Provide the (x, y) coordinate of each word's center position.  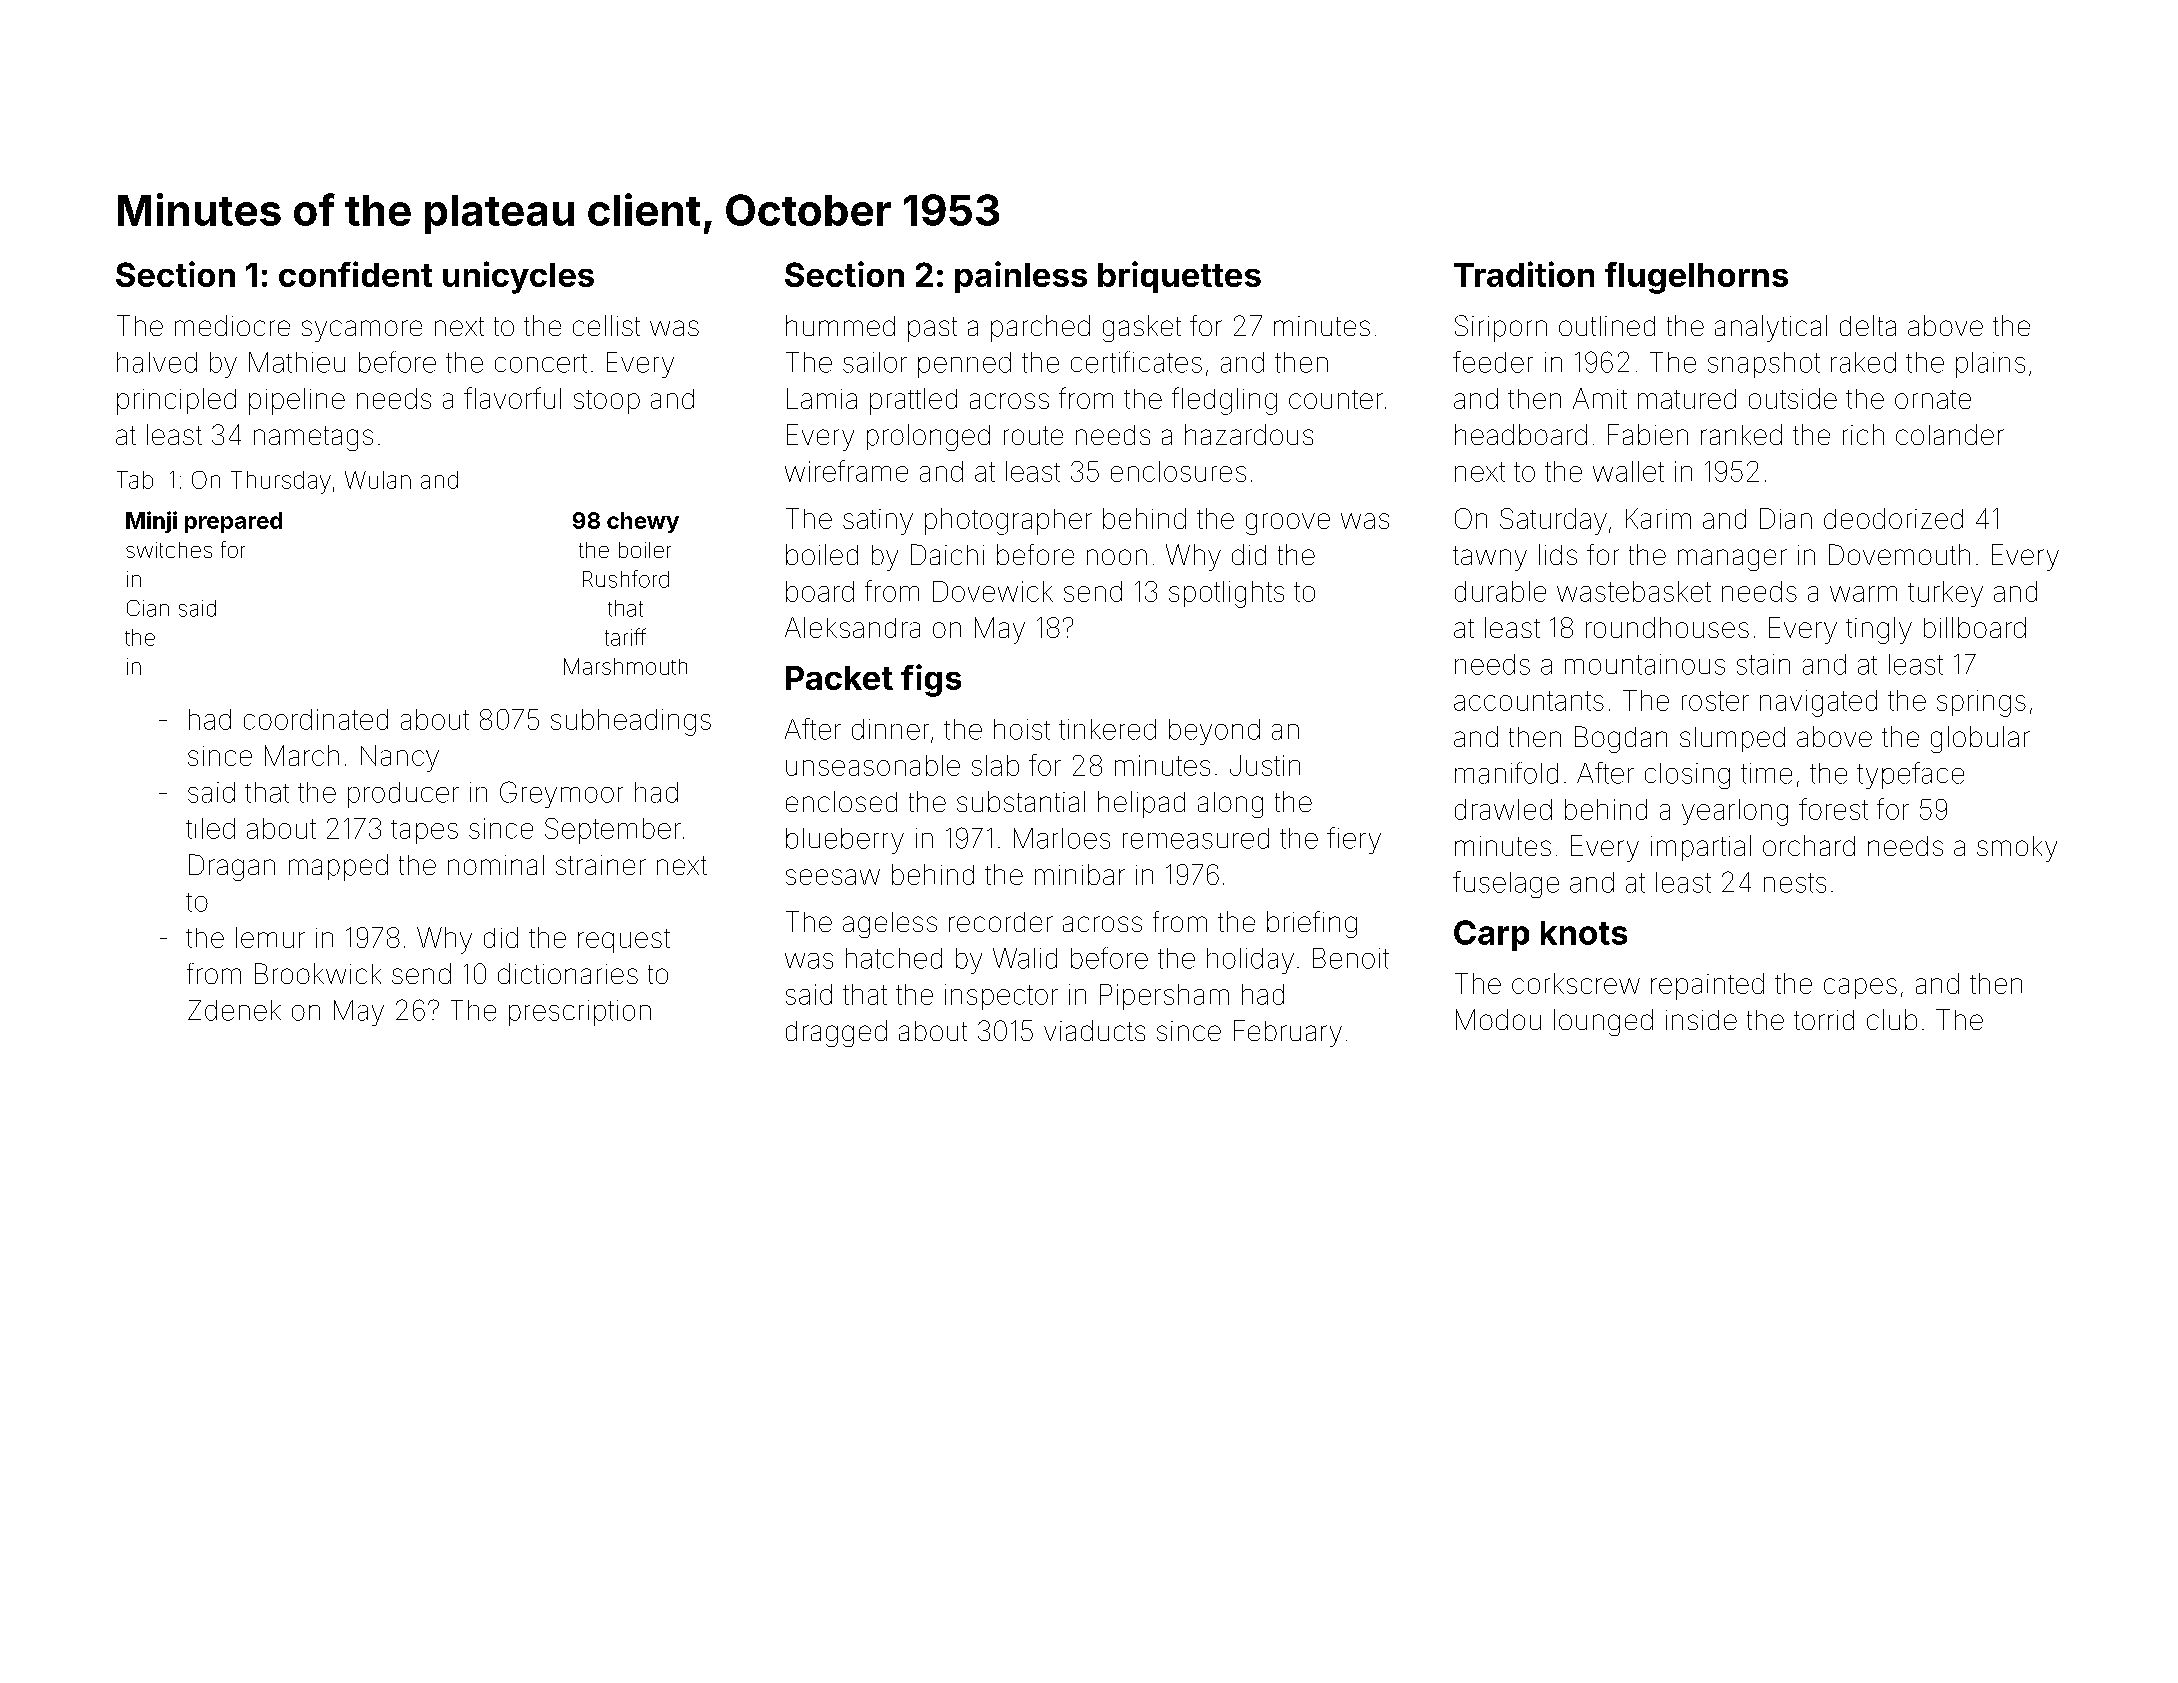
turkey (1945, 594)
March (302, 755)
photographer (1008, 521)
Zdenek (234, 1010)
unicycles (518, 277)
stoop (607, 402)
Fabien (1648, 434)
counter (1336, 399)
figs (931, 680)
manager (1732, 560)
